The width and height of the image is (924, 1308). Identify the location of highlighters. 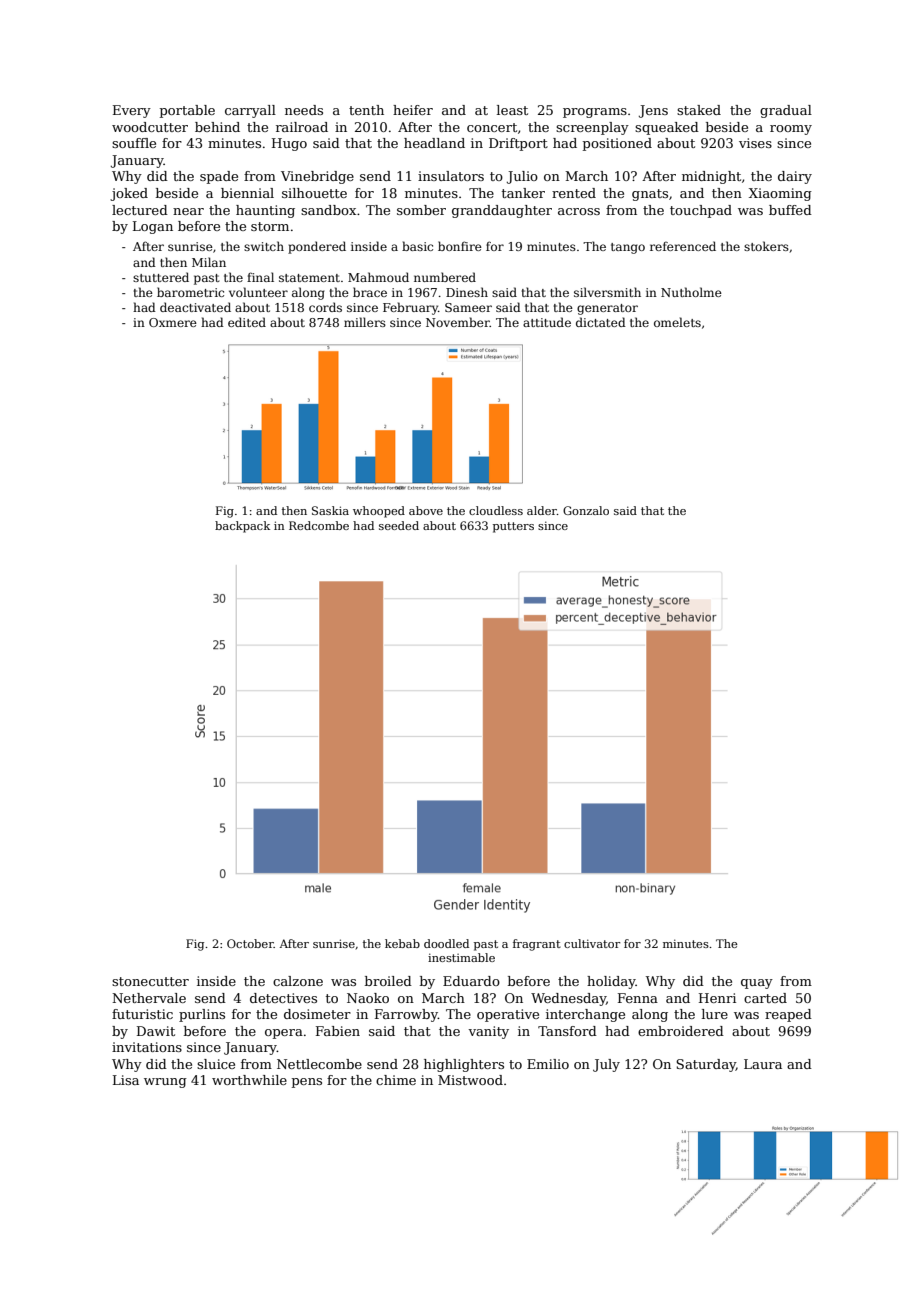
(464, 1065).
